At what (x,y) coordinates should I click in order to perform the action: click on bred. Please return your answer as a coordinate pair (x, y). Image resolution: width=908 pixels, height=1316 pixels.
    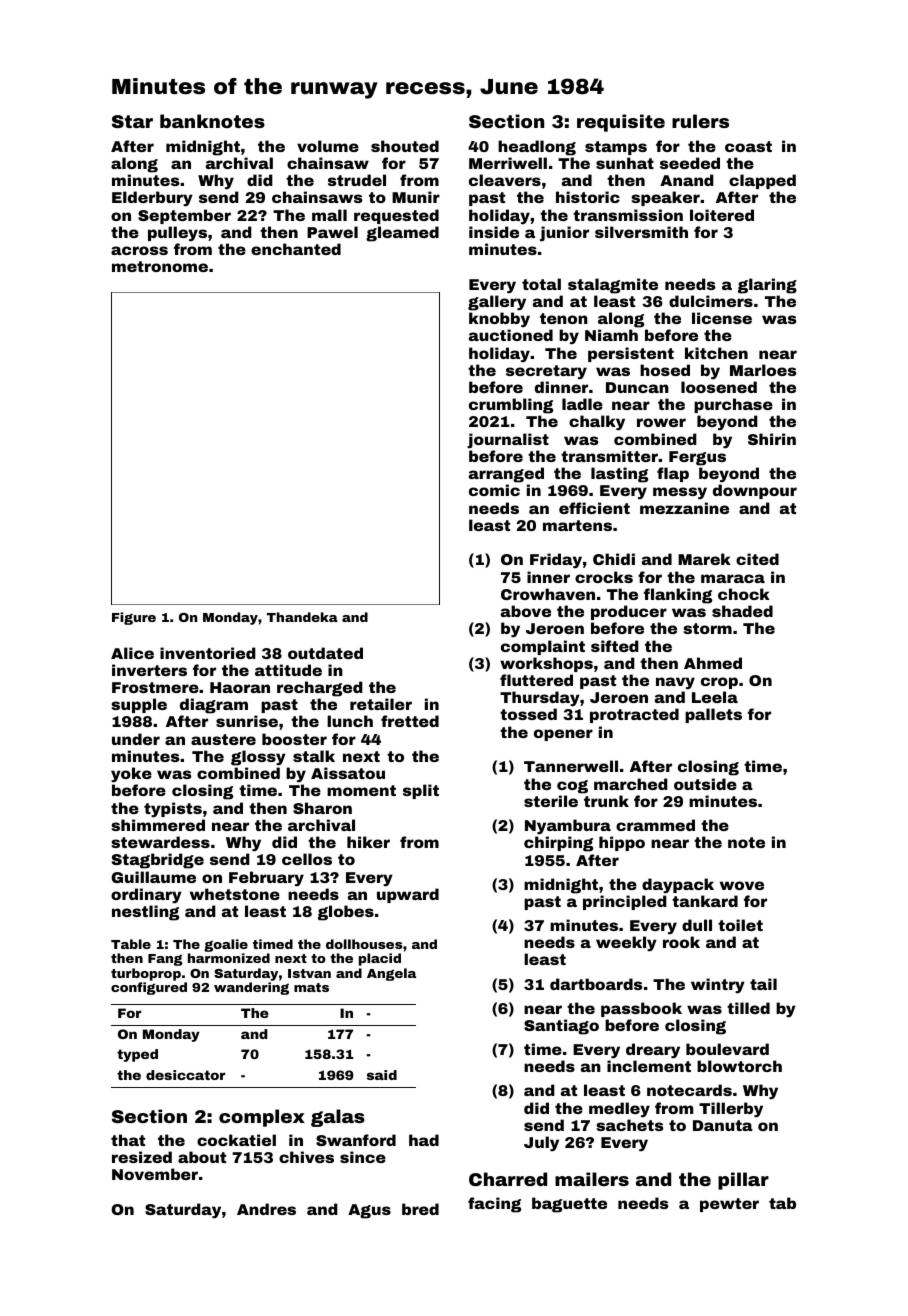
    Looking at the image, I should click on (420, 1209).
